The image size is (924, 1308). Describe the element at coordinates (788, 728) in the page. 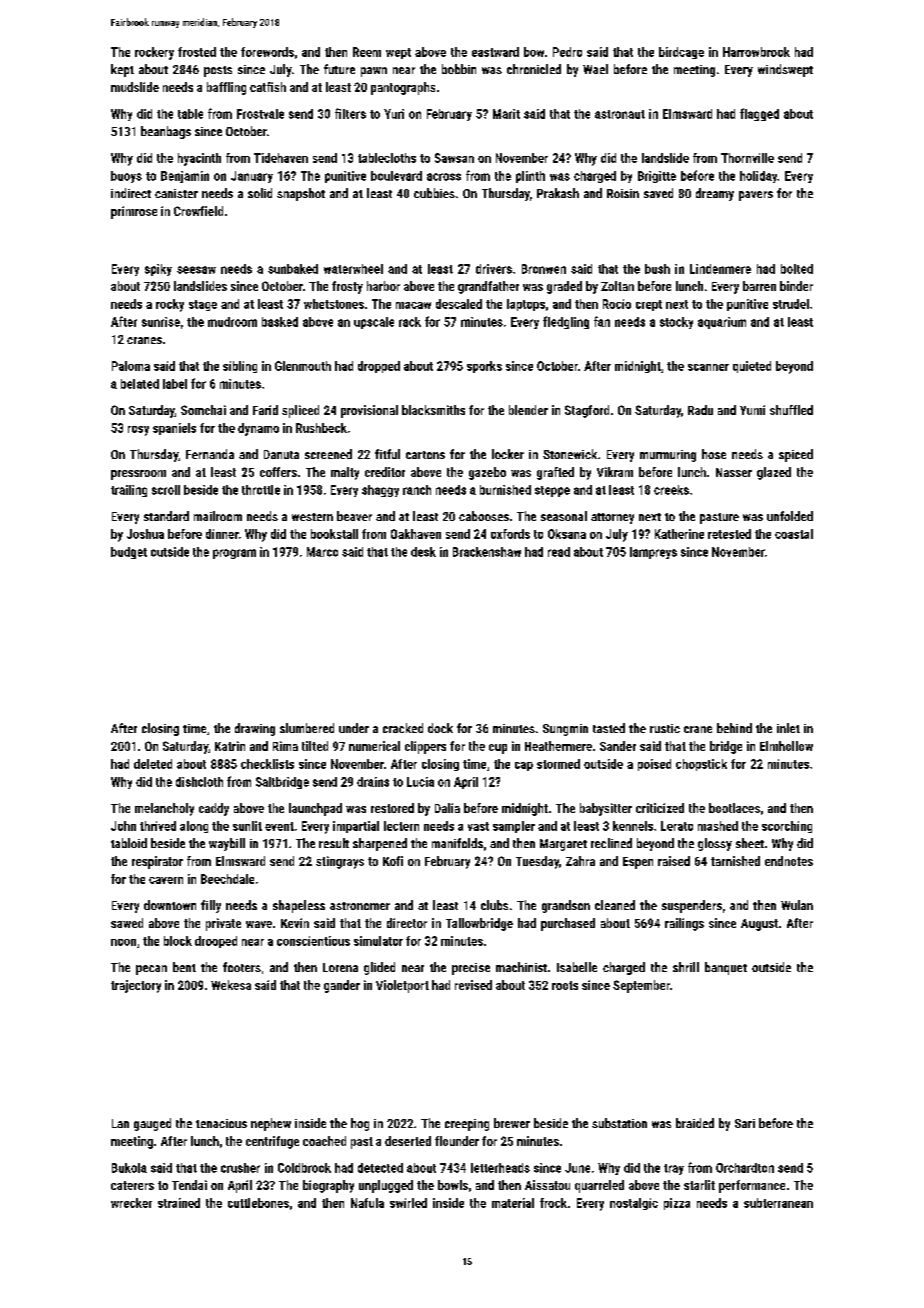

I see `inlet` at that location.
